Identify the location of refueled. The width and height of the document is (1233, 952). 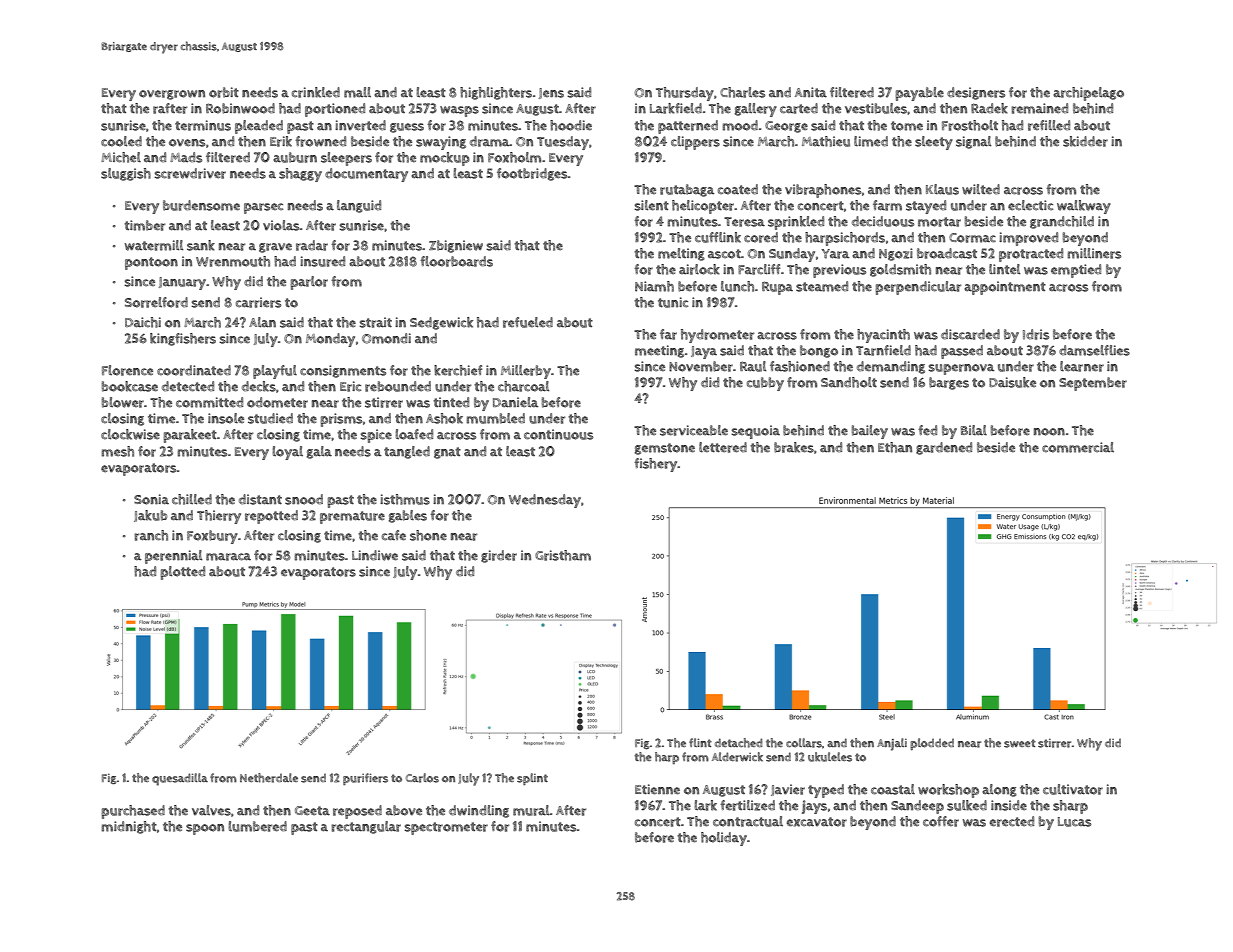
(528, 322).
